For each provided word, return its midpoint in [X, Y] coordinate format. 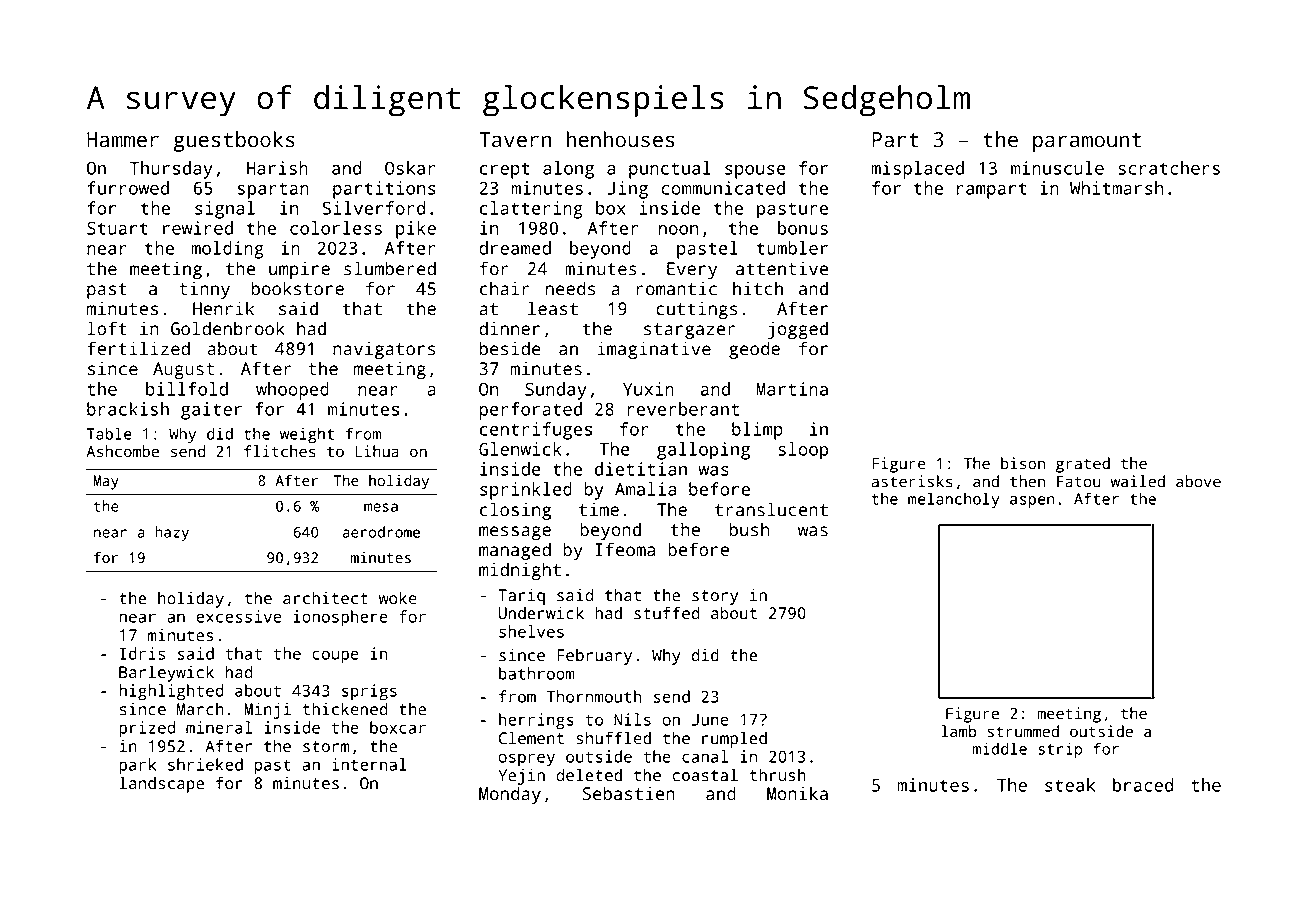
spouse [755, 172]
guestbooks [234, 141]
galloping [703, 451]
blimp [757, 431]
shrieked [205, 764]
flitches [280, 451]
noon [678, 230]
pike [416, 230]
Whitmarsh [1116, 188]
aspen [1032, 502]
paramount [1087, 142]
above [1198, 481]
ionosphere [340, 618]
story [715, 597]
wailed [1138, 481]
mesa [381, 507]
